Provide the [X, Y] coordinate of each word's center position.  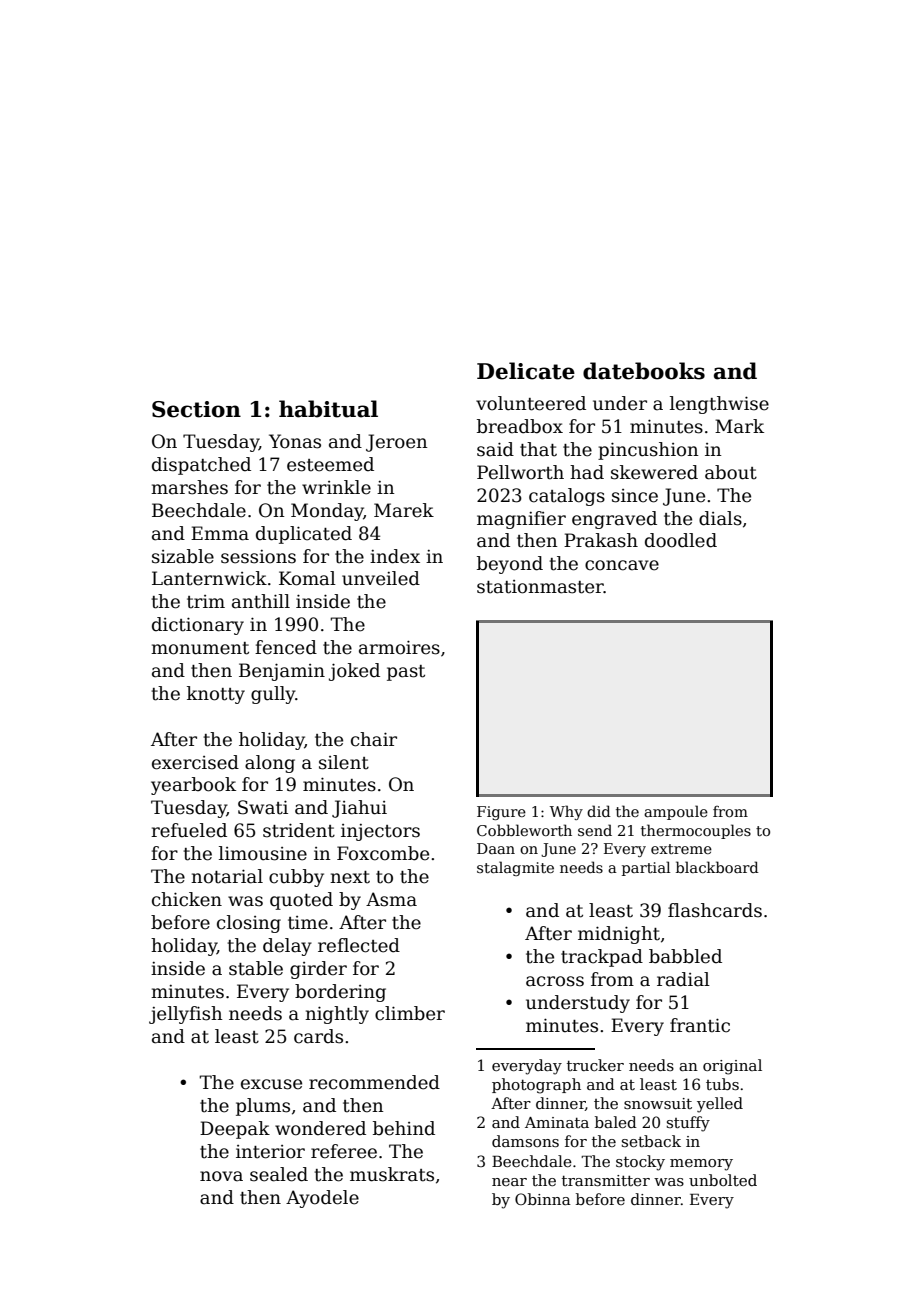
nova [221, 1176]
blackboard [717, 867]
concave [622, 565]
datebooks [644, 371]
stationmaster [540, 587]
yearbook [193, 786]
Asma [391, 899]
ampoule [676, 812]
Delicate [526, 371]
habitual [328, 409]
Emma [220, 533]
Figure [501, 813]
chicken [187, 899]
